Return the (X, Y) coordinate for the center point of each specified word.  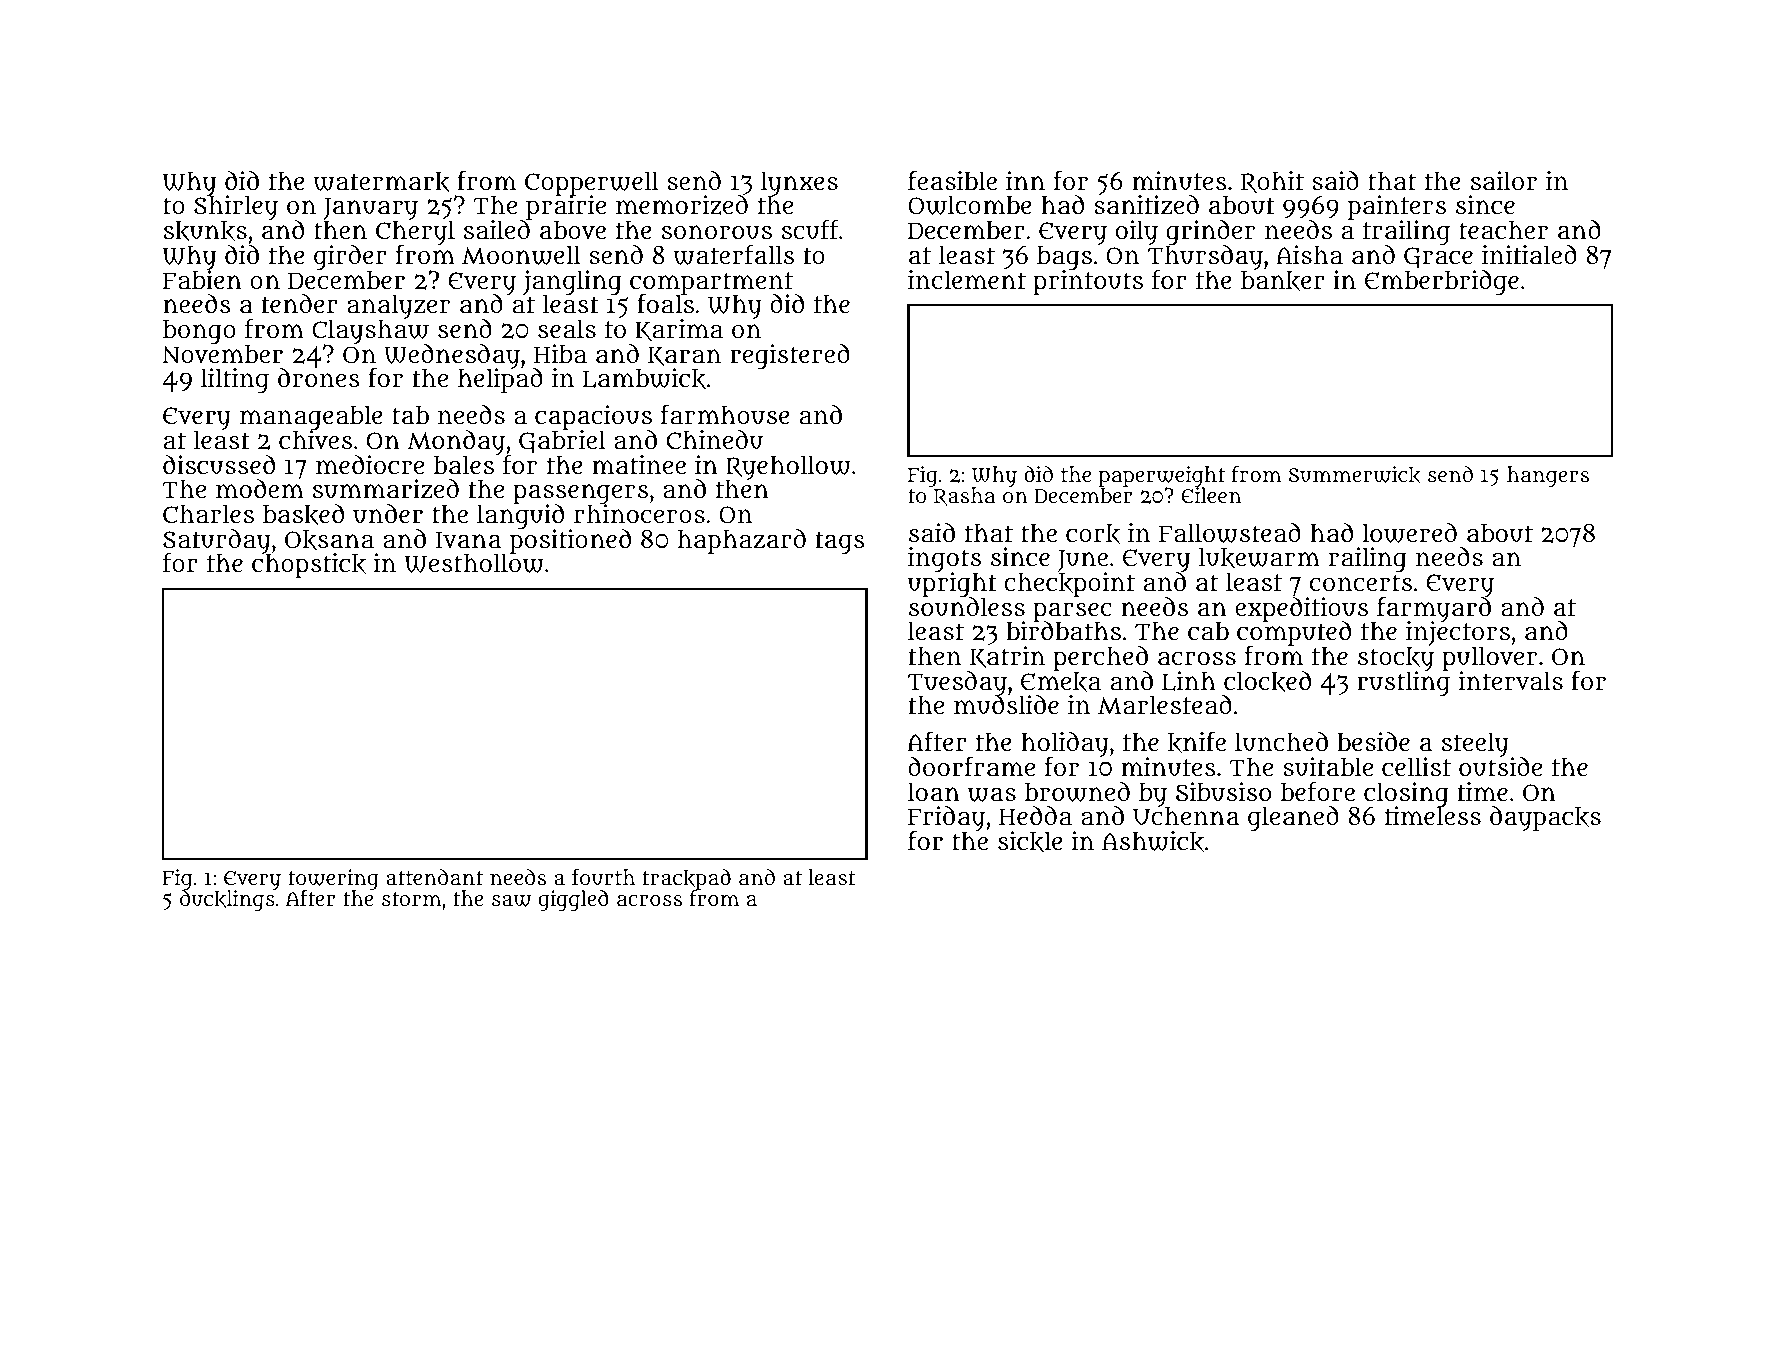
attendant (434, 877)
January (371, 209)
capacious (593, 417)
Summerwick (1355, 475)
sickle (1030, 841)
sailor (1504, 181)
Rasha (964, 497)
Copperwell (592, 183)
